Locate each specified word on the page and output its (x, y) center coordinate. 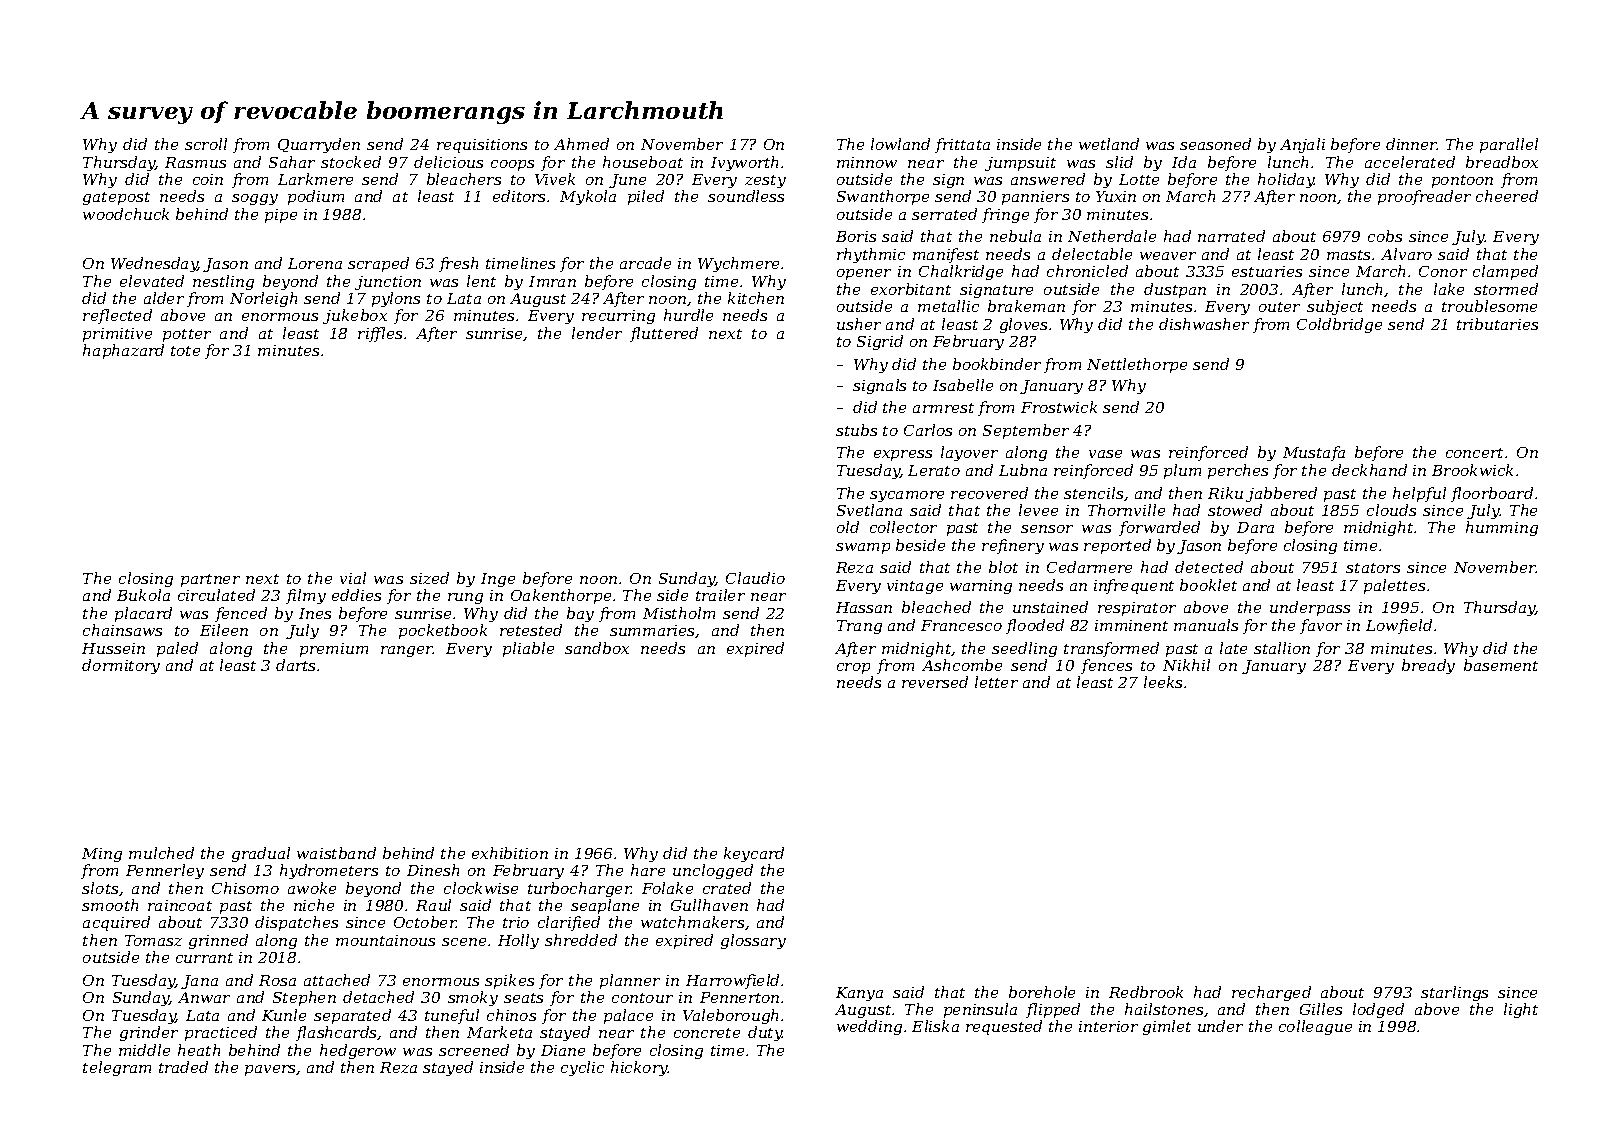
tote (185, 351)
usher (859, 324)
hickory (639, 1068)
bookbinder (997, 364)
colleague (1315, 1027)
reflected (117, 316)
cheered (1507, 196)
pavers (271, 1070)
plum (1182, 471)
